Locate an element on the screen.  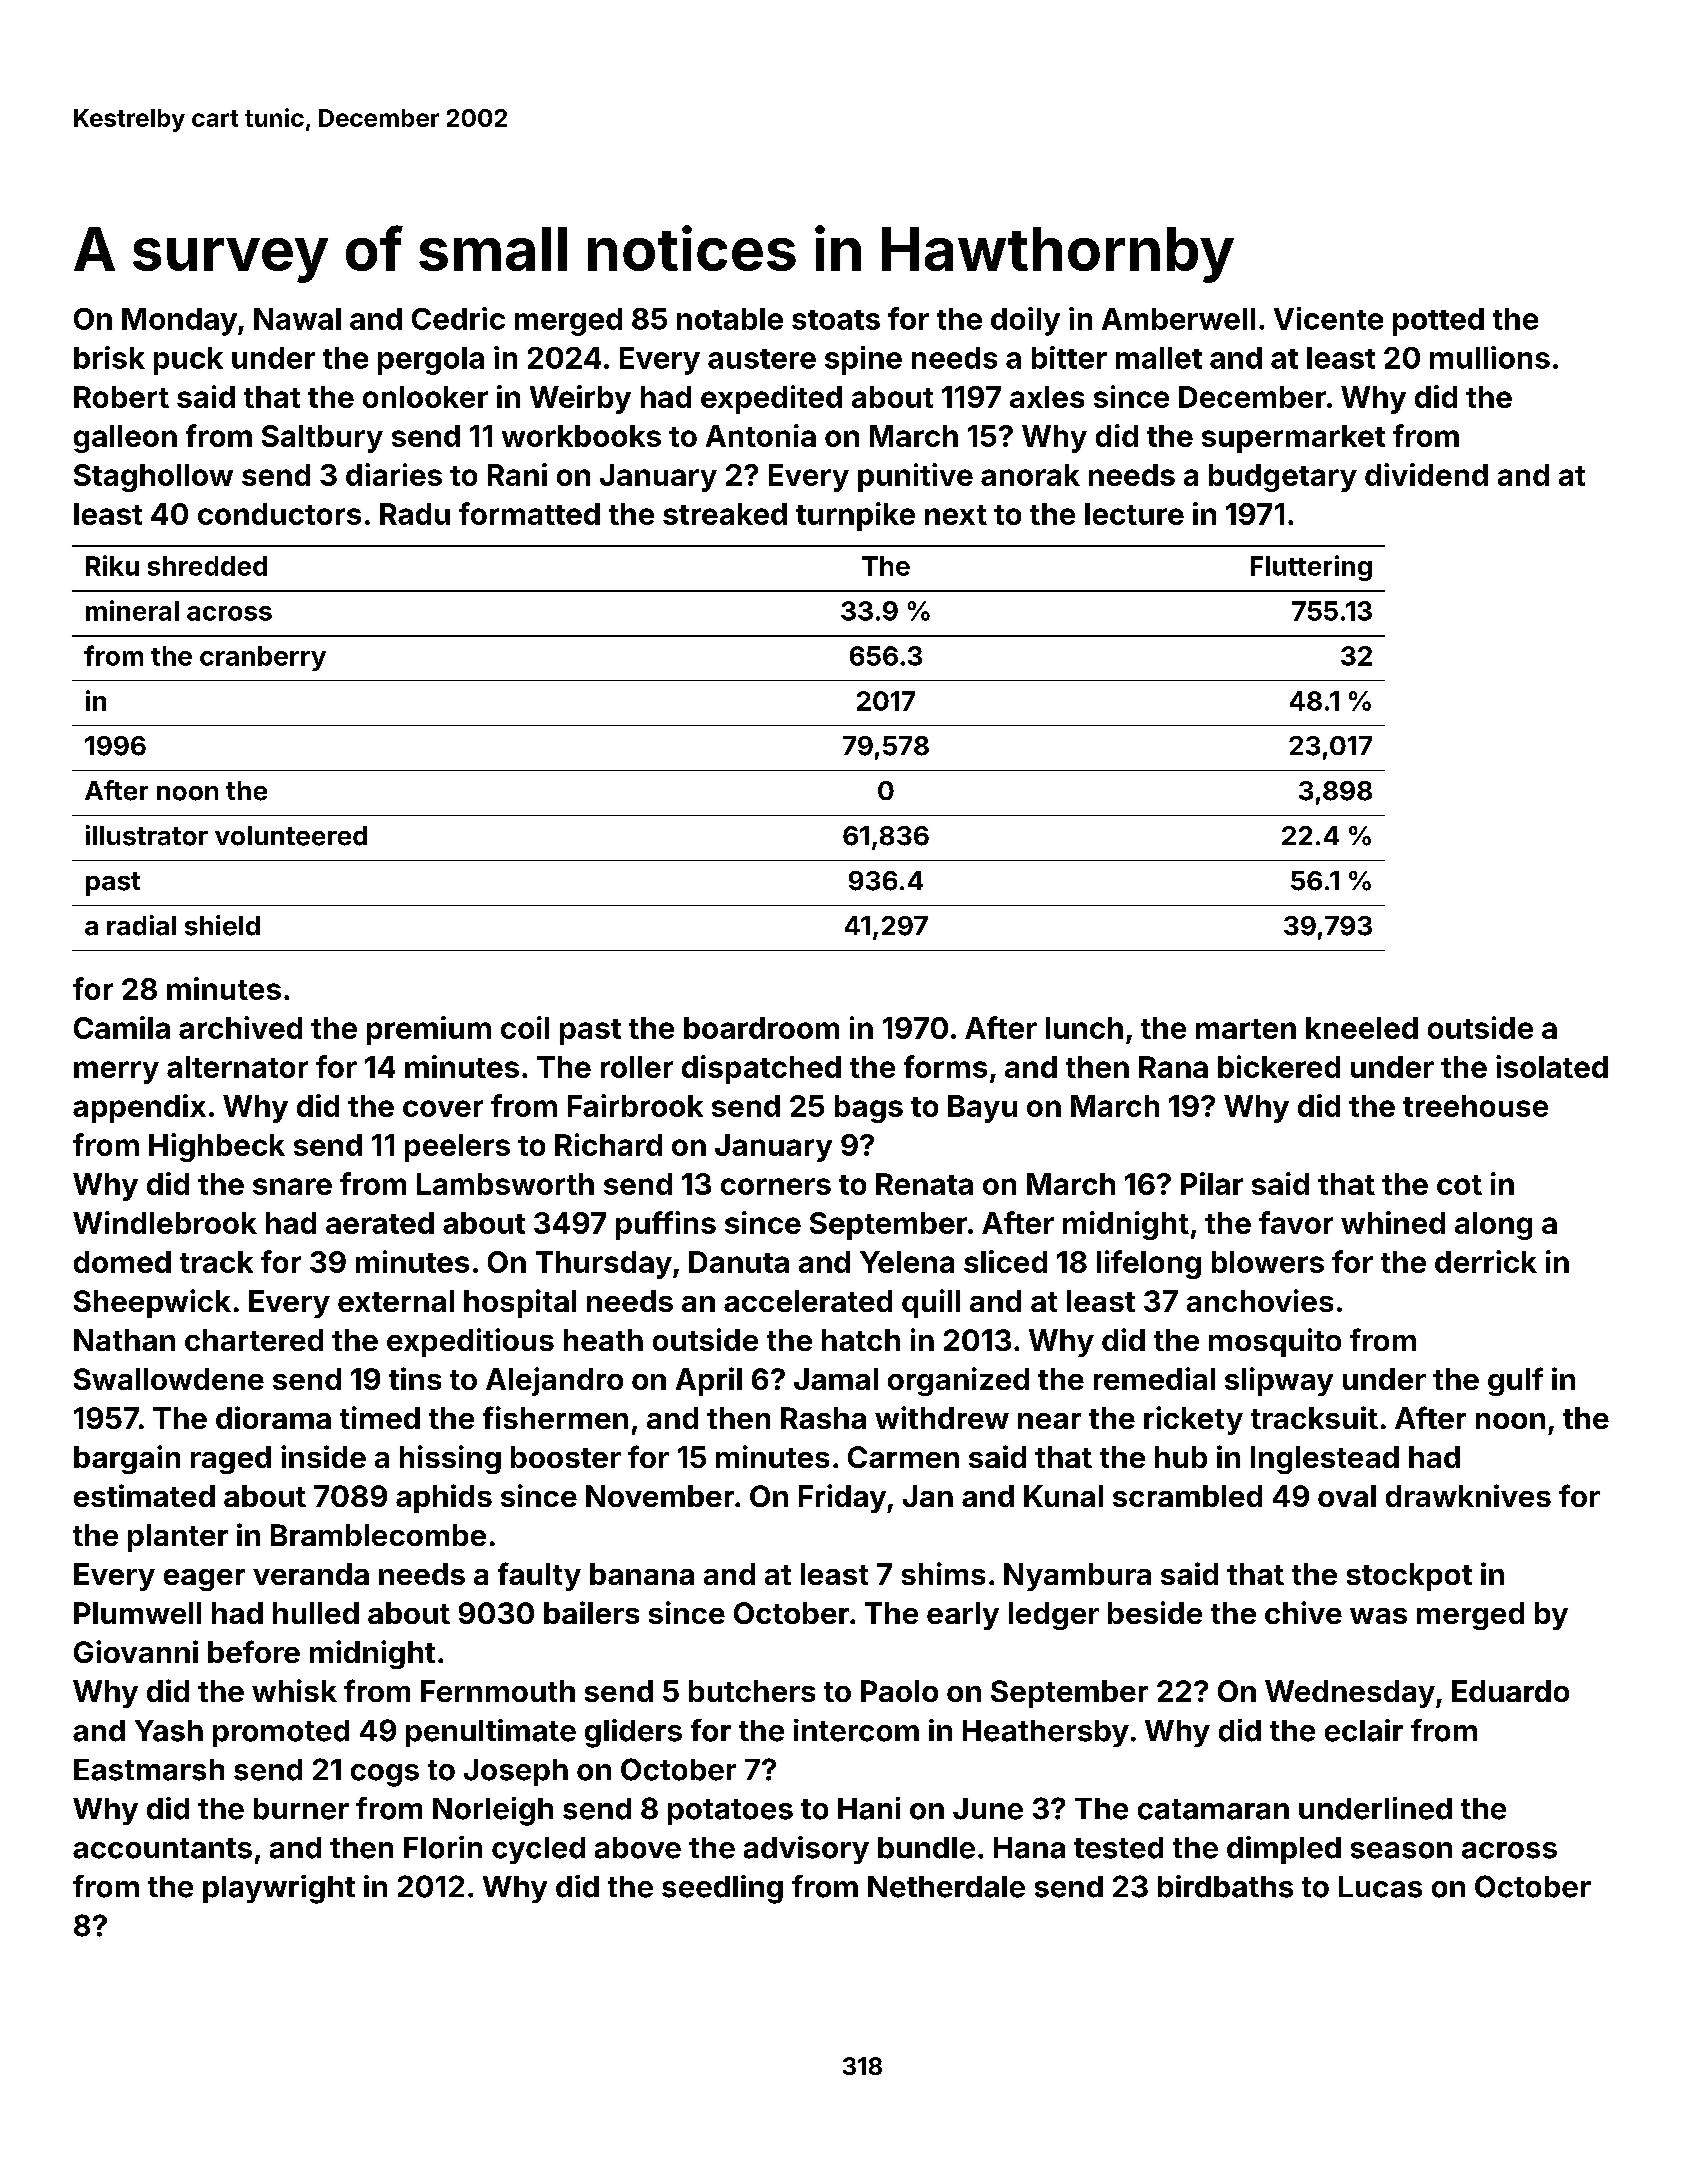
bitter is located at coordinates (1069, 357).
